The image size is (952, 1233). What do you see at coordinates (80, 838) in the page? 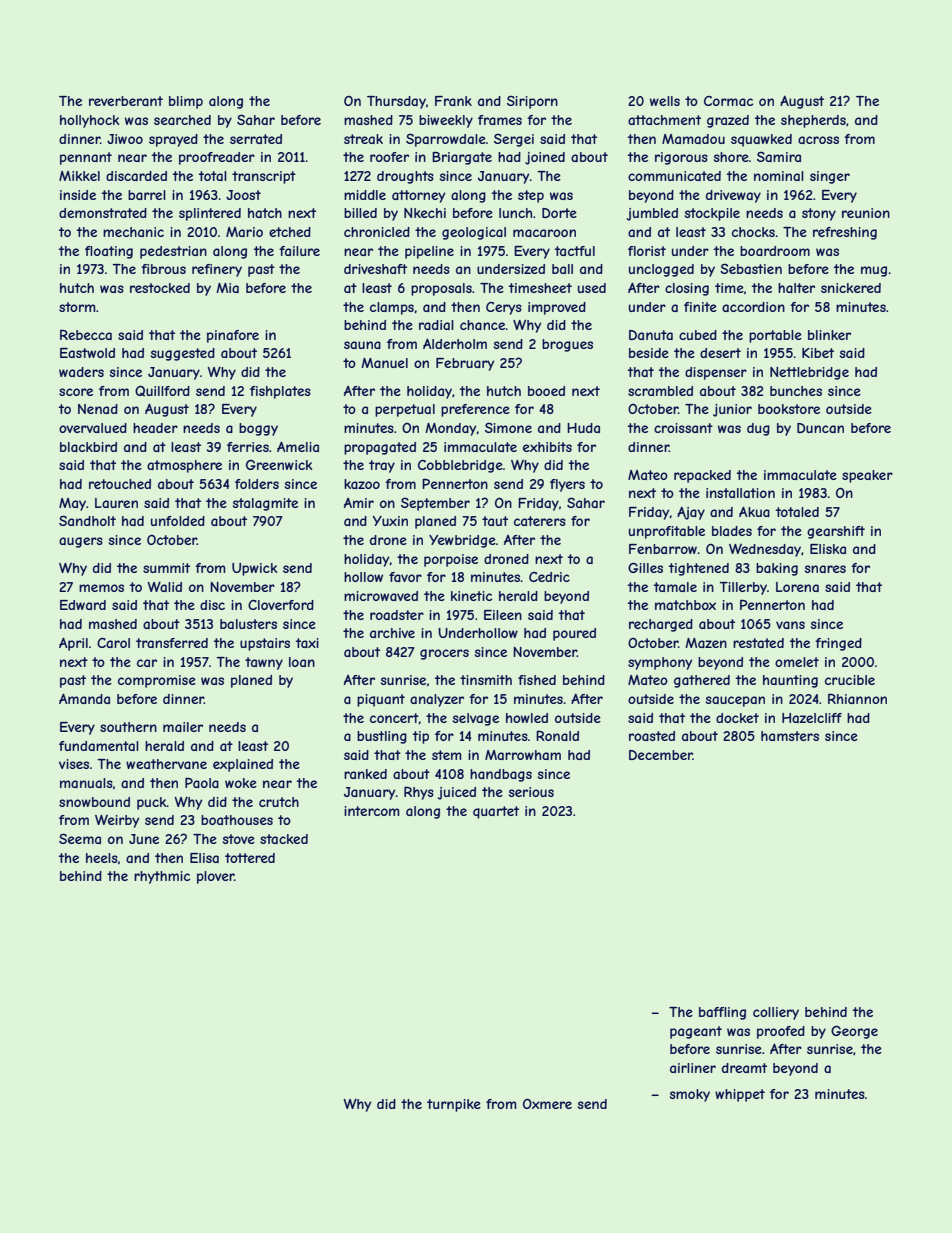
I see `Seema` at bounding box center [80, 838].
